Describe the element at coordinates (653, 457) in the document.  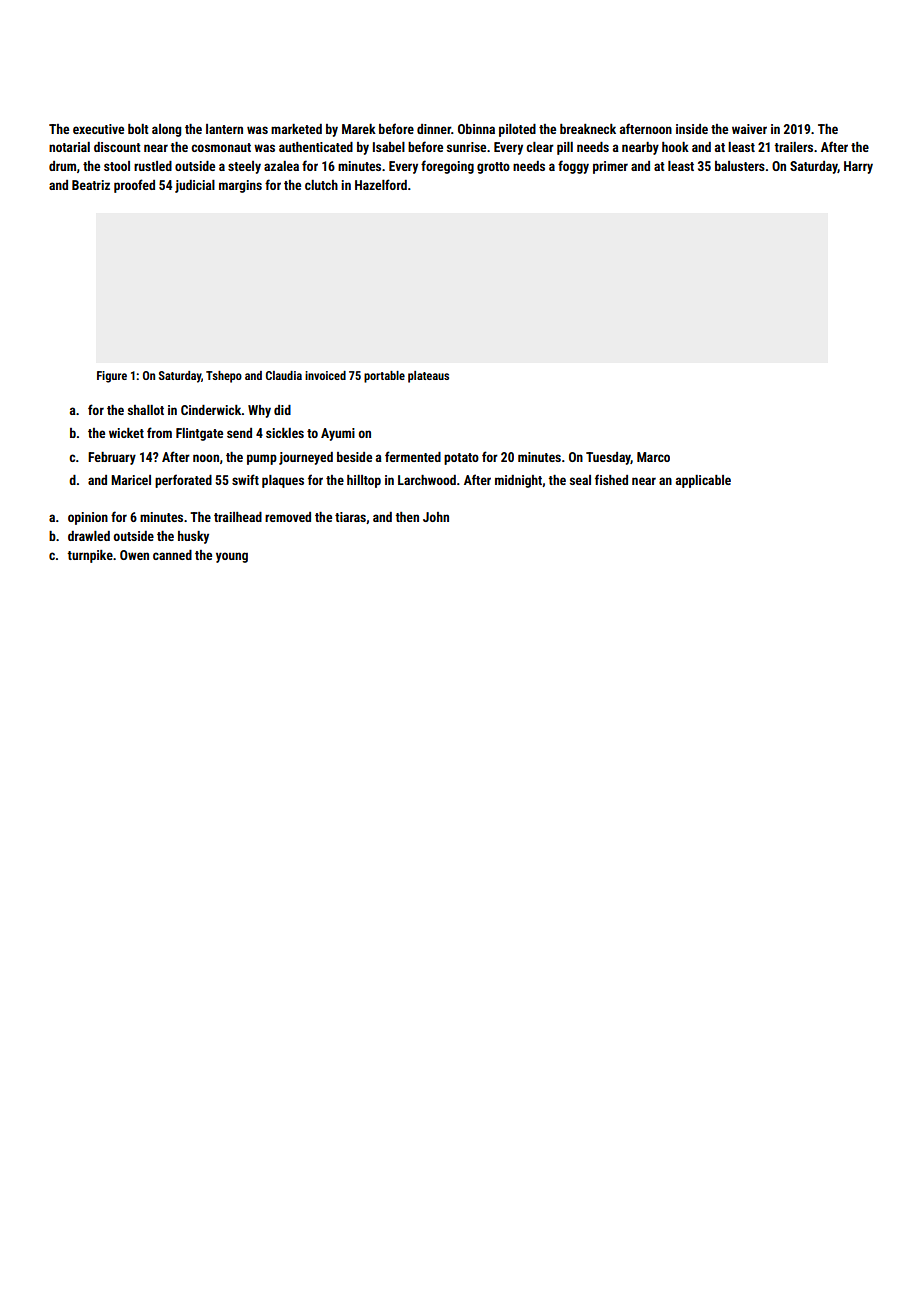
I see `Marco` at that location.
